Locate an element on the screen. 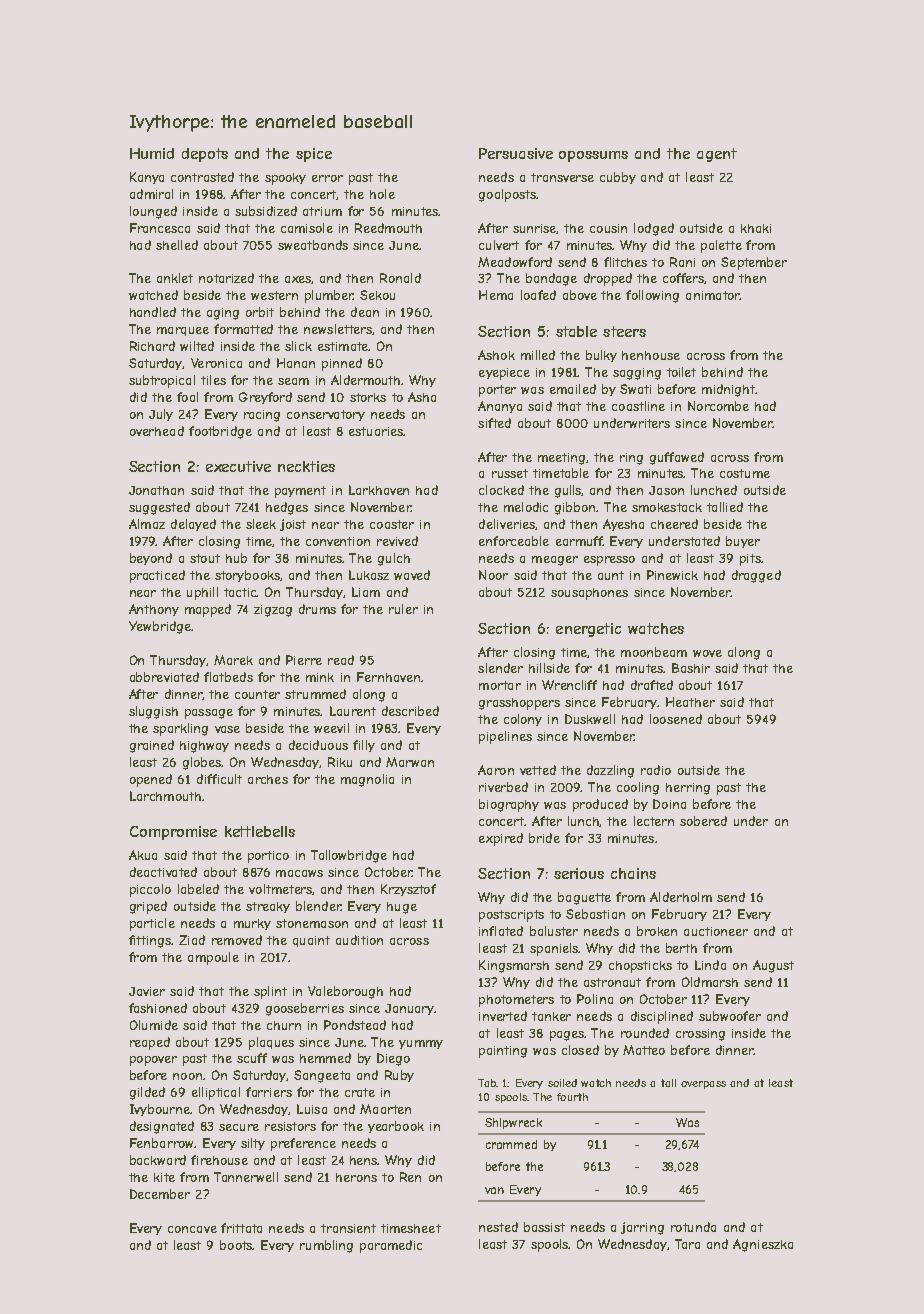 Image resolution: width=924 pixels, height=1314 pixels. huge is located at coordinates (402, 908).
